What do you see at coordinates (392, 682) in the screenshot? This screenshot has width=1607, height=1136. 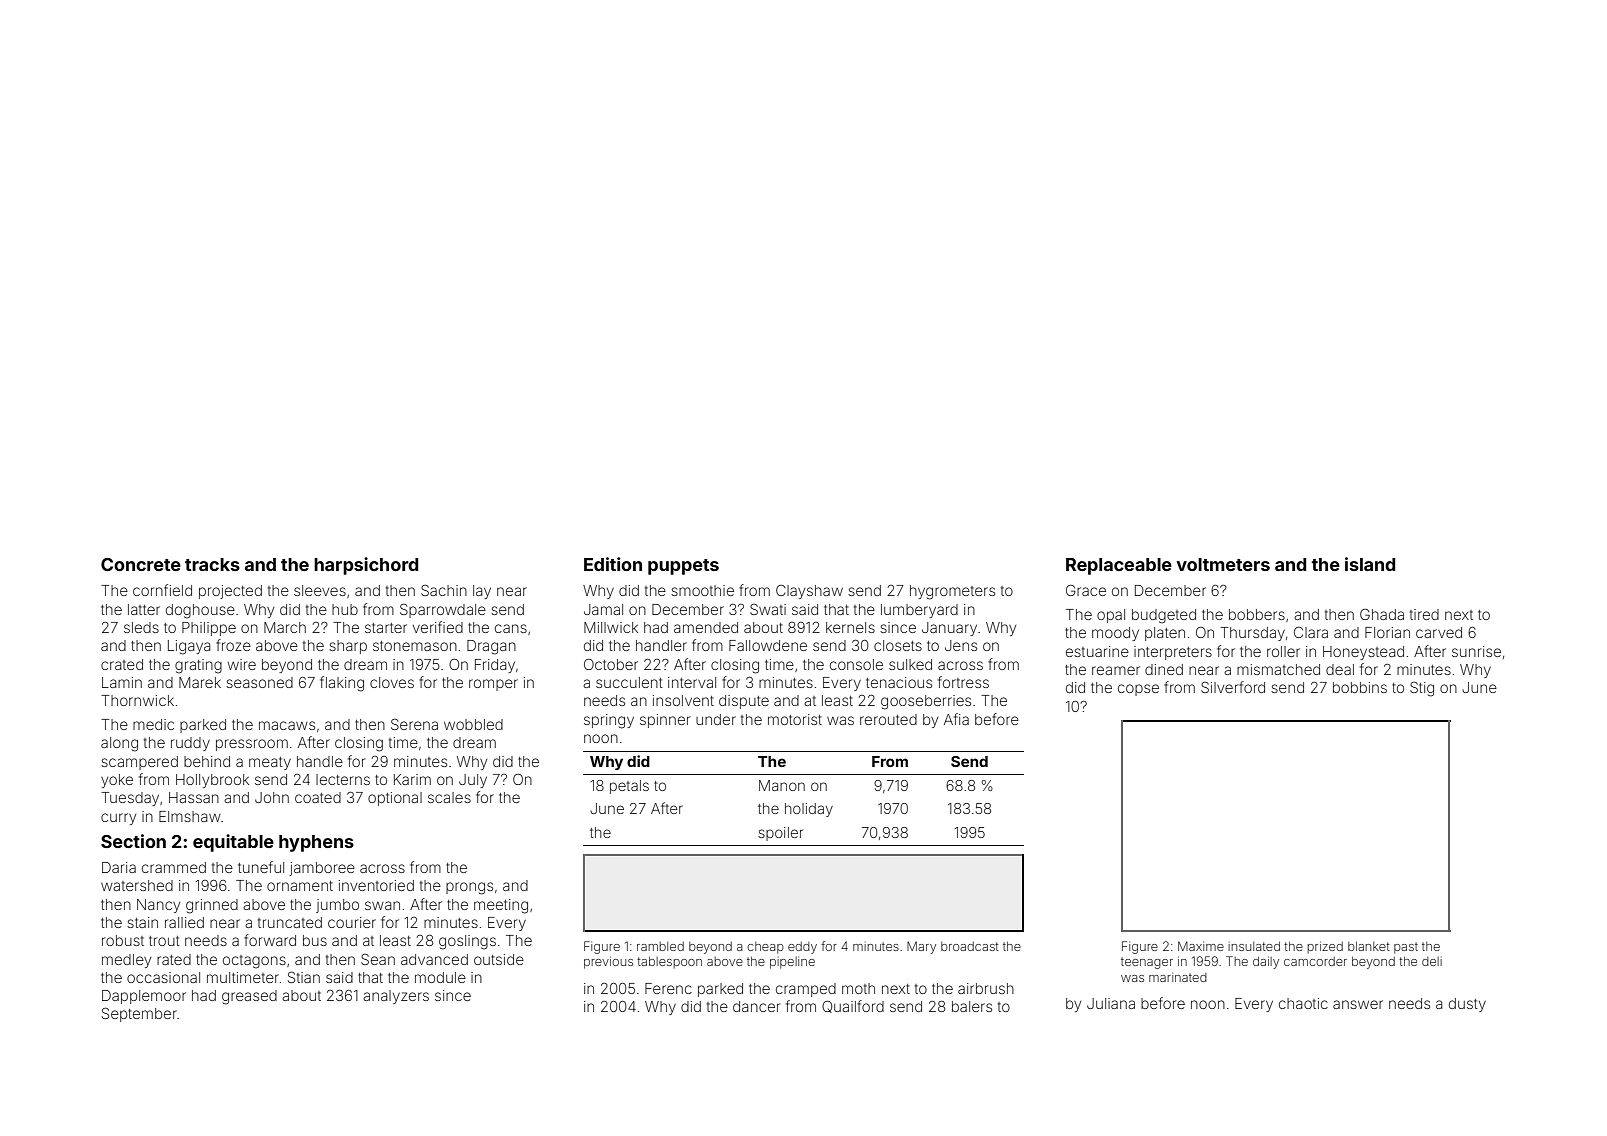 I see `cloves` at bounding box center [392, 682].
